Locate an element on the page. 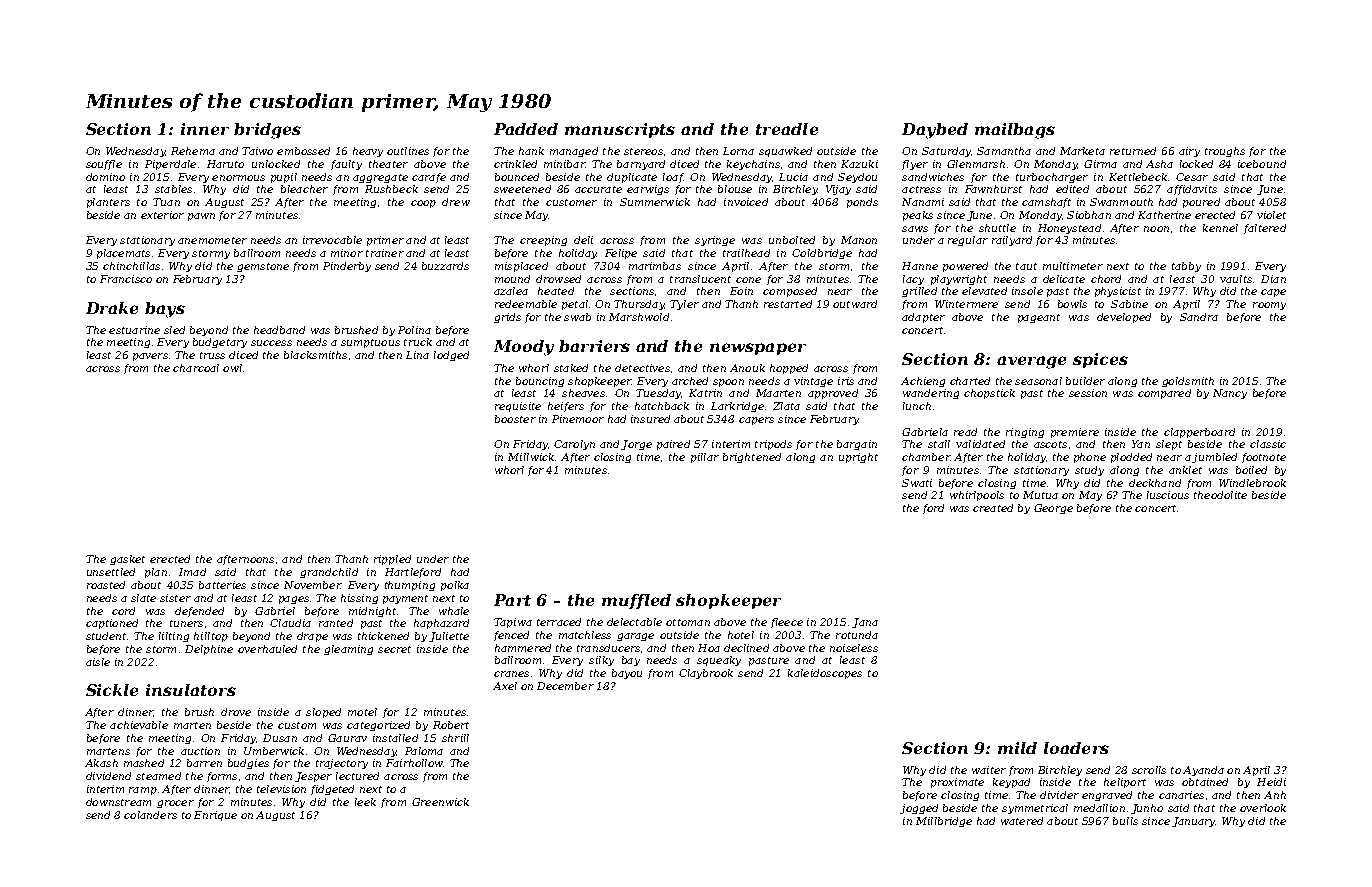  Wintermere is located at coordinates (966, 304).
